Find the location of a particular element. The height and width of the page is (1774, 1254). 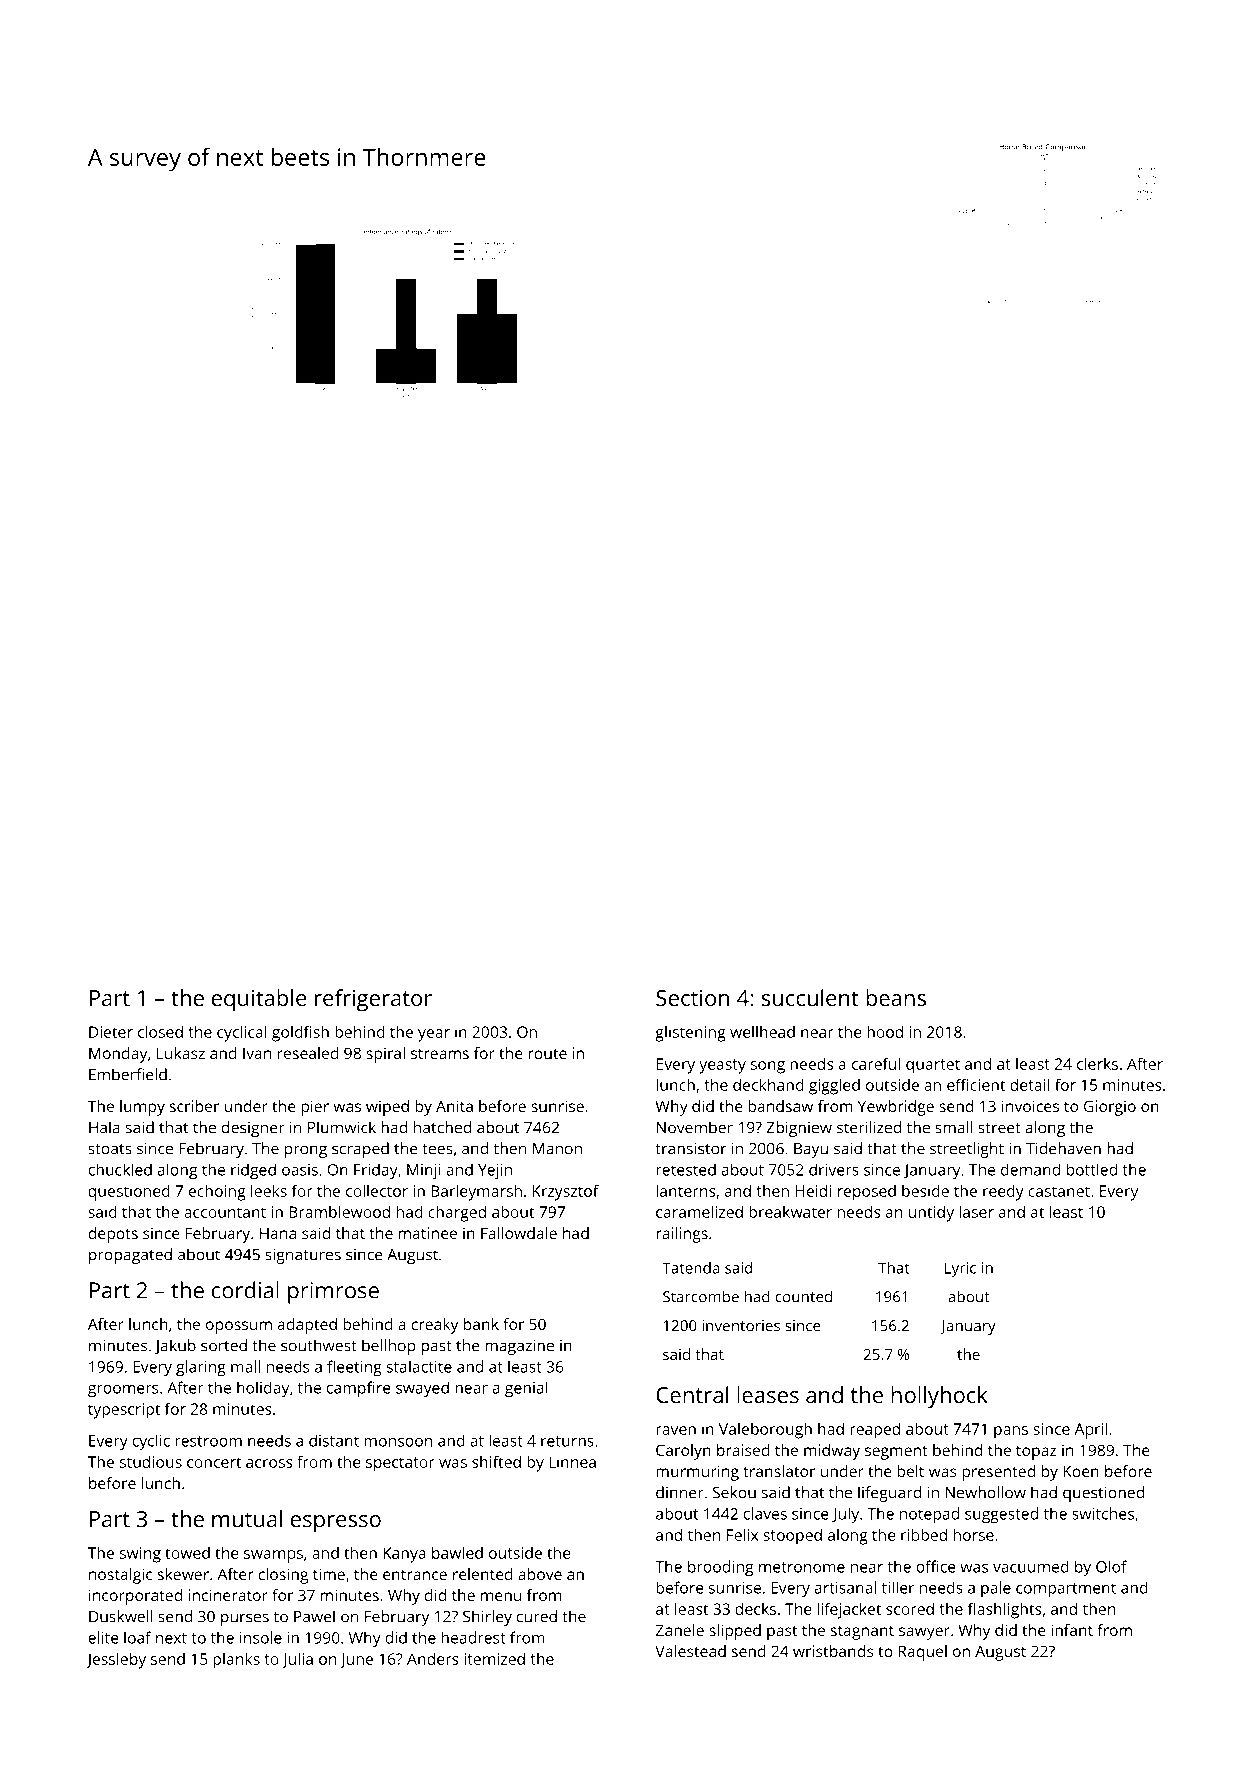

Lyric is located at coordinates (960, 1269).
